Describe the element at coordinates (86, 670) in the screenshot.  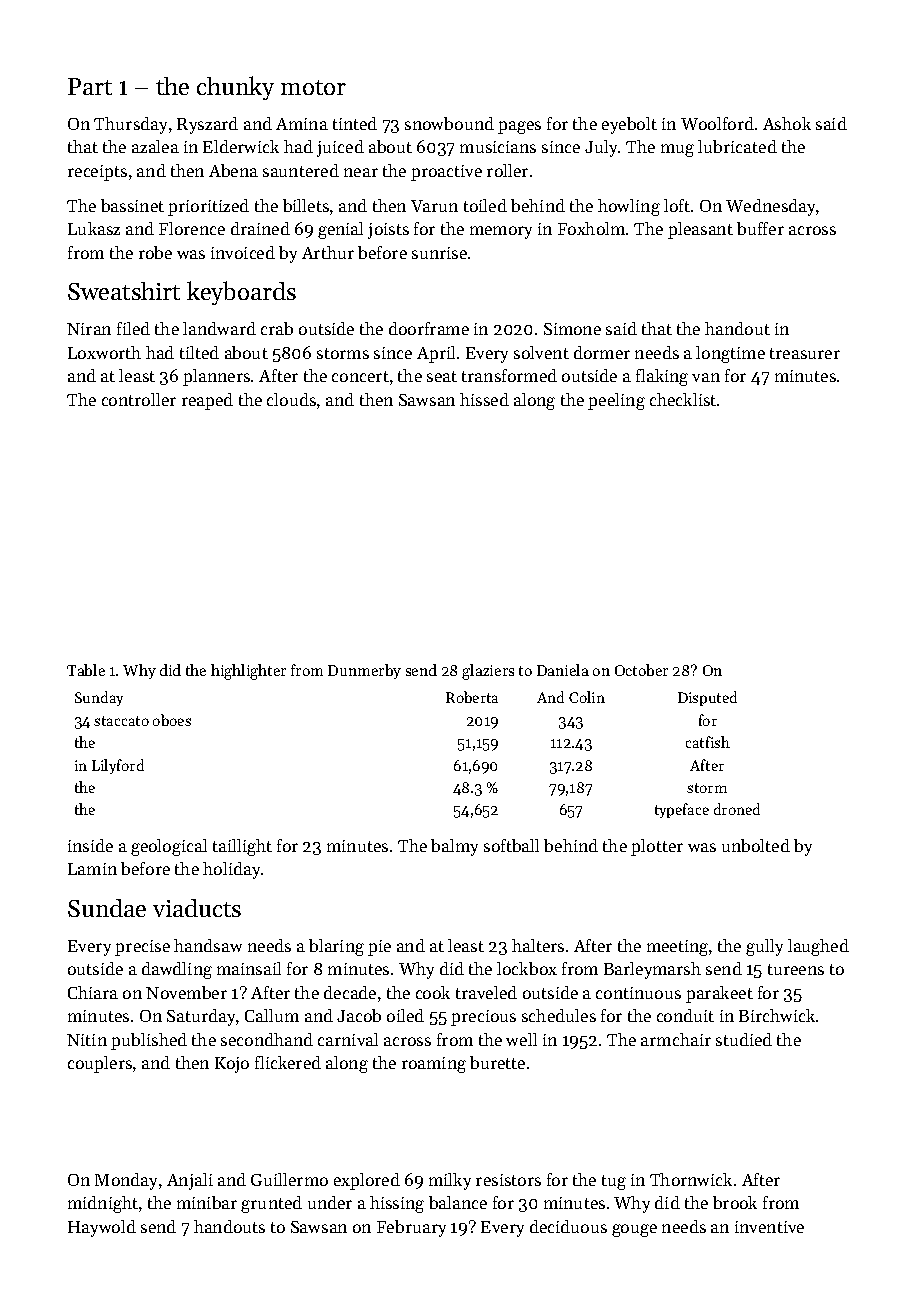
I see `Table` at that location.
